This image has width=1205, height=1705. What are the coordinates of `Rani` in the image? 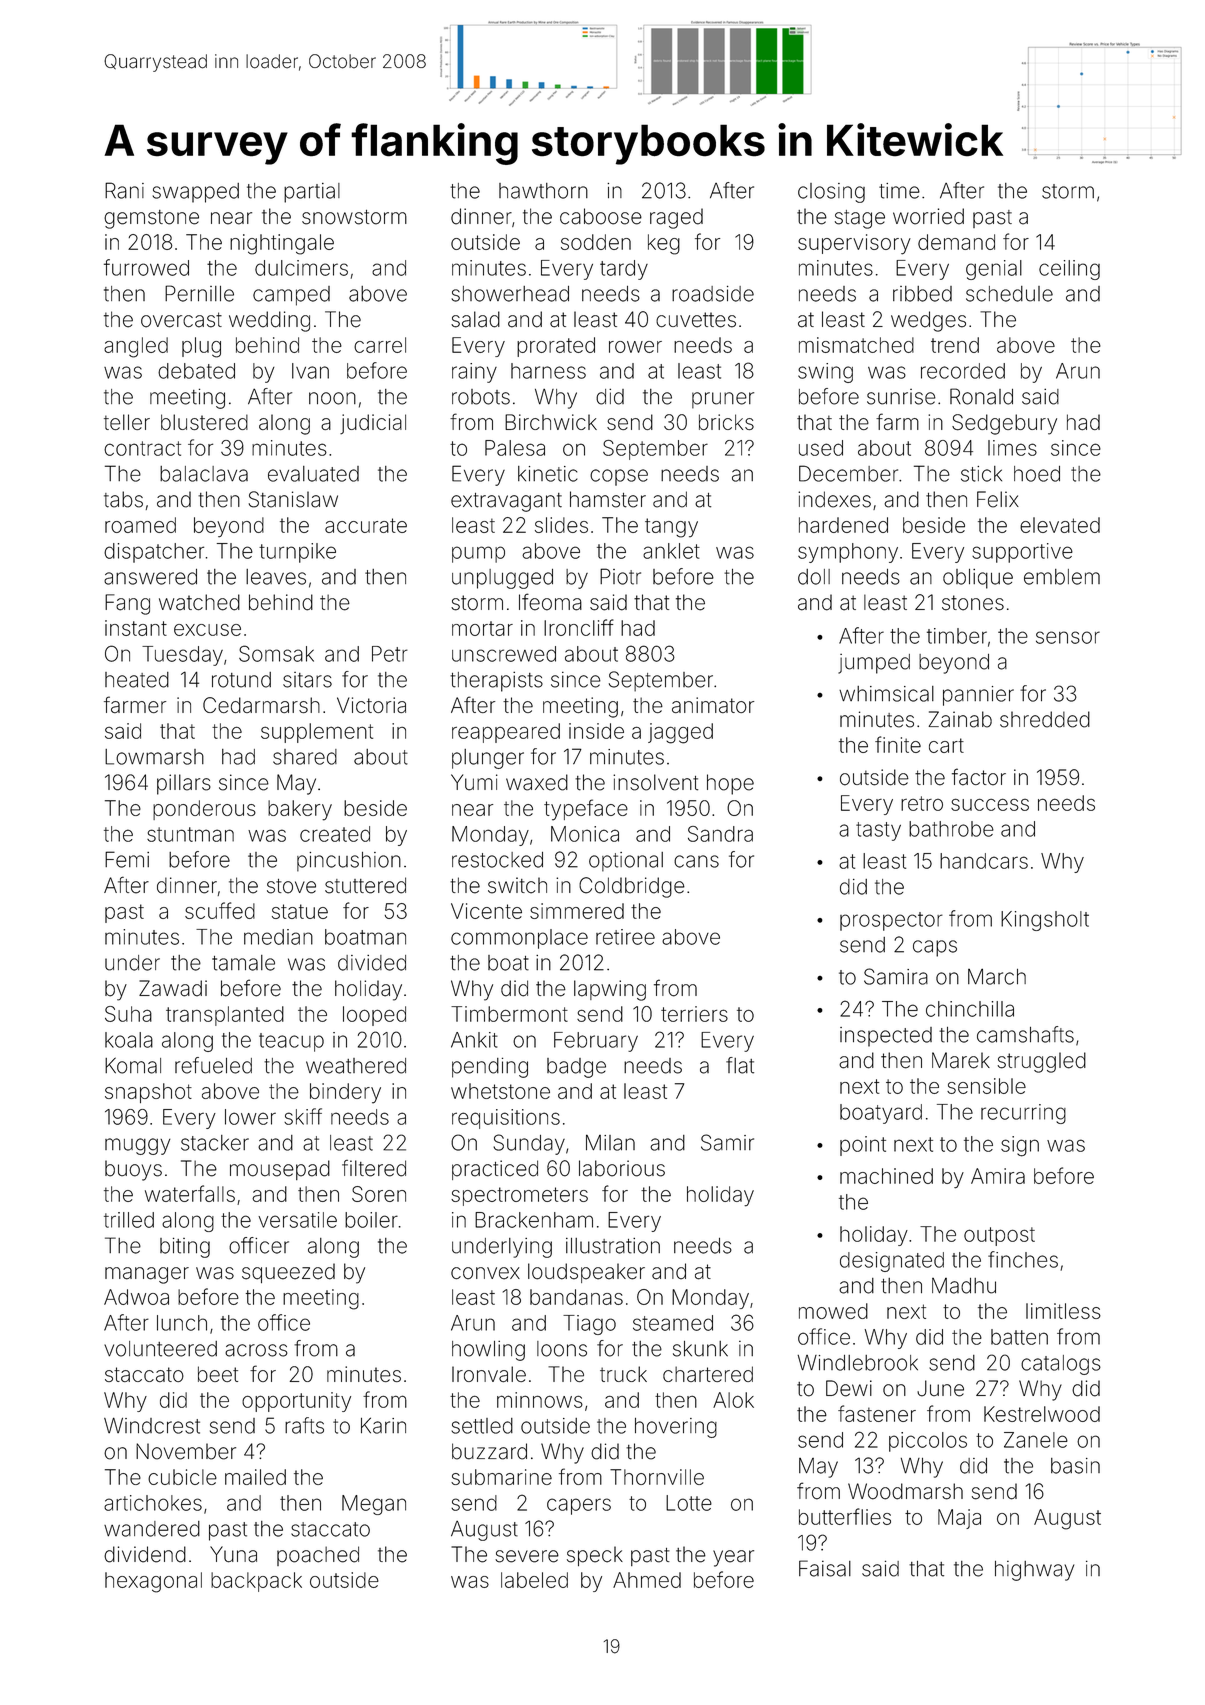 It's located at (124, 190).
